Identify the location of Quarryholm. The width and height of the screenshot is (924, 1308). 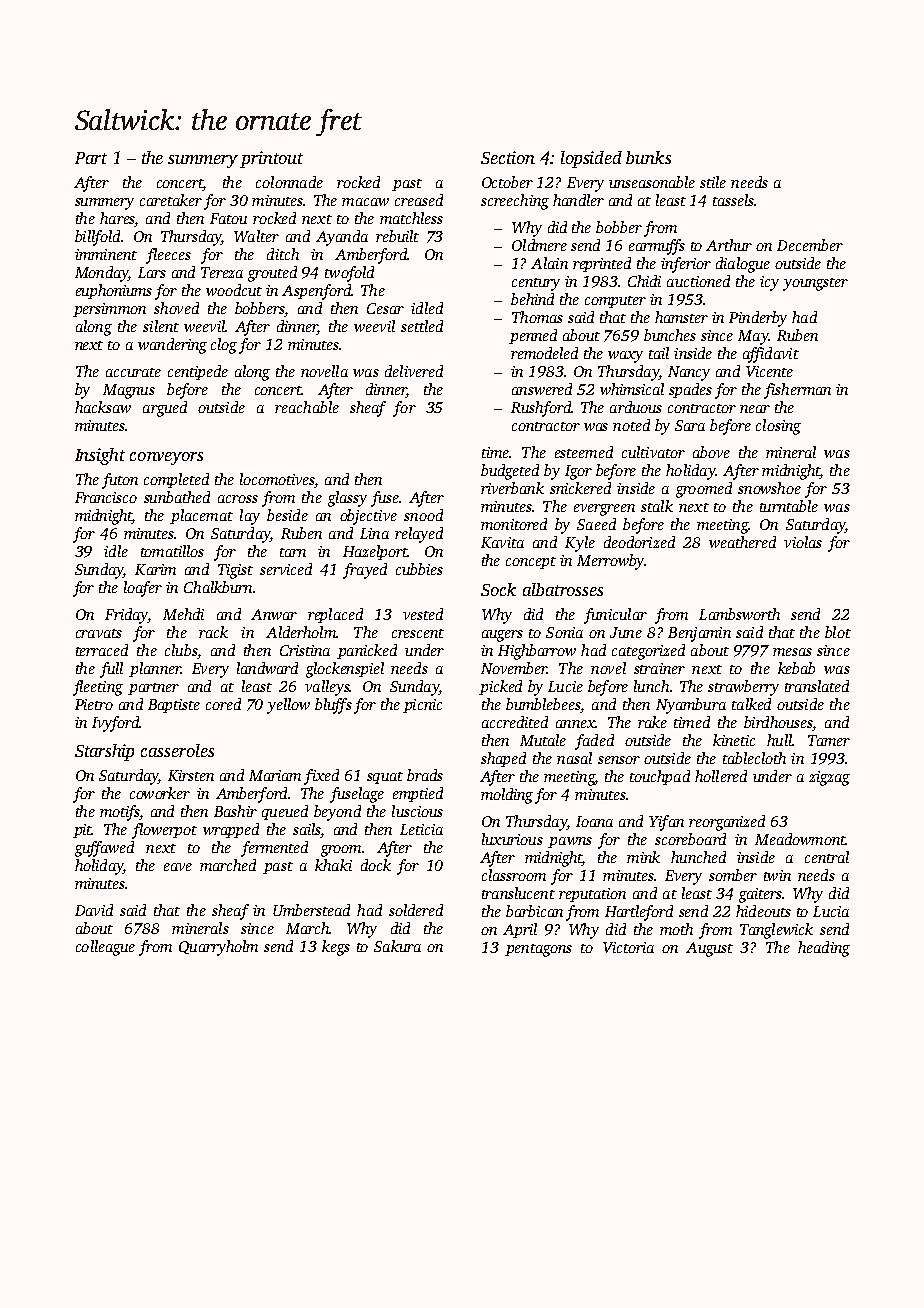
(218, 948).
